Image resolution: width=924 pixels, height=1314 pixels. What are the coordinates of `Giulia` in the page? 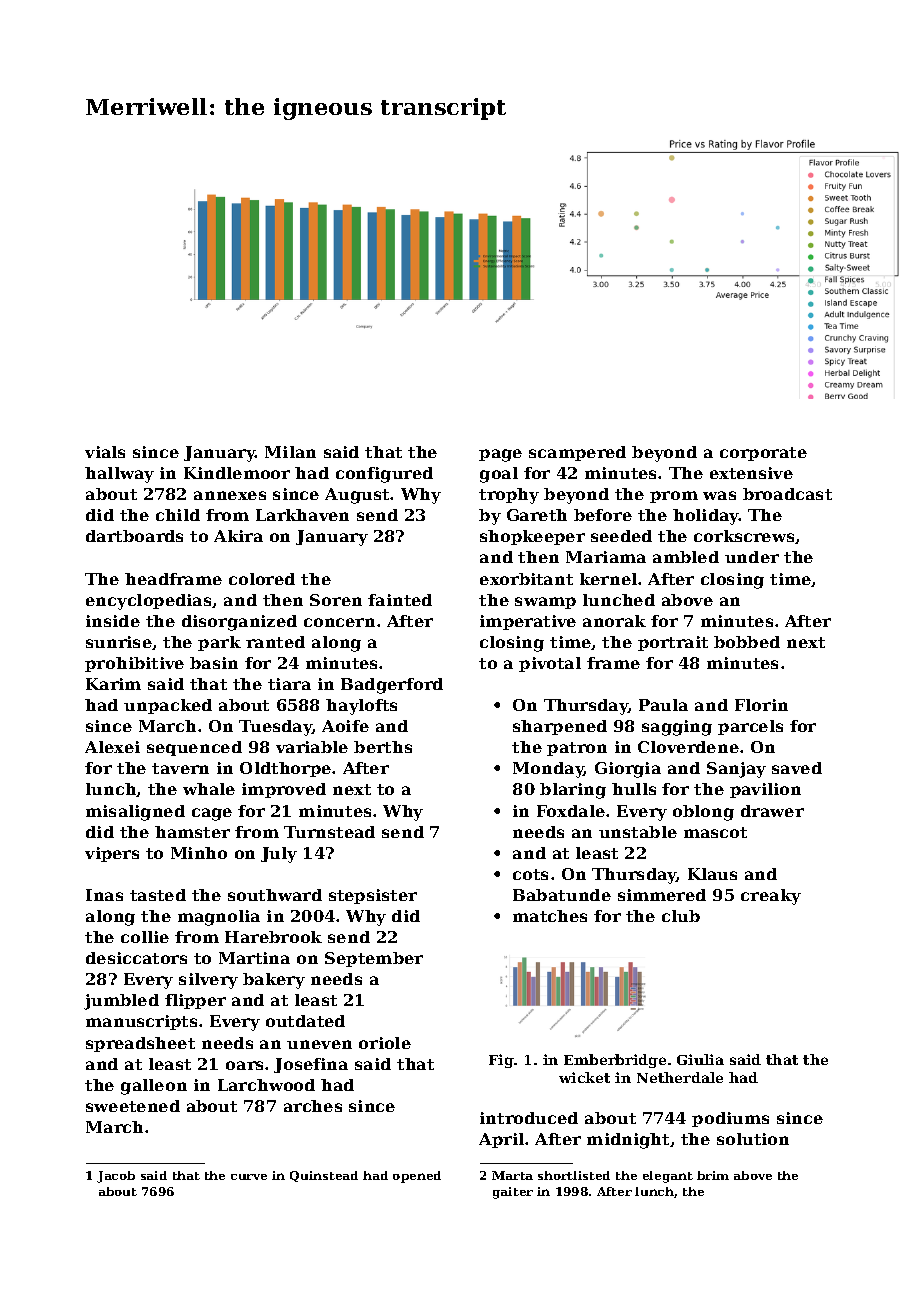 It's located at (700, 1059).
